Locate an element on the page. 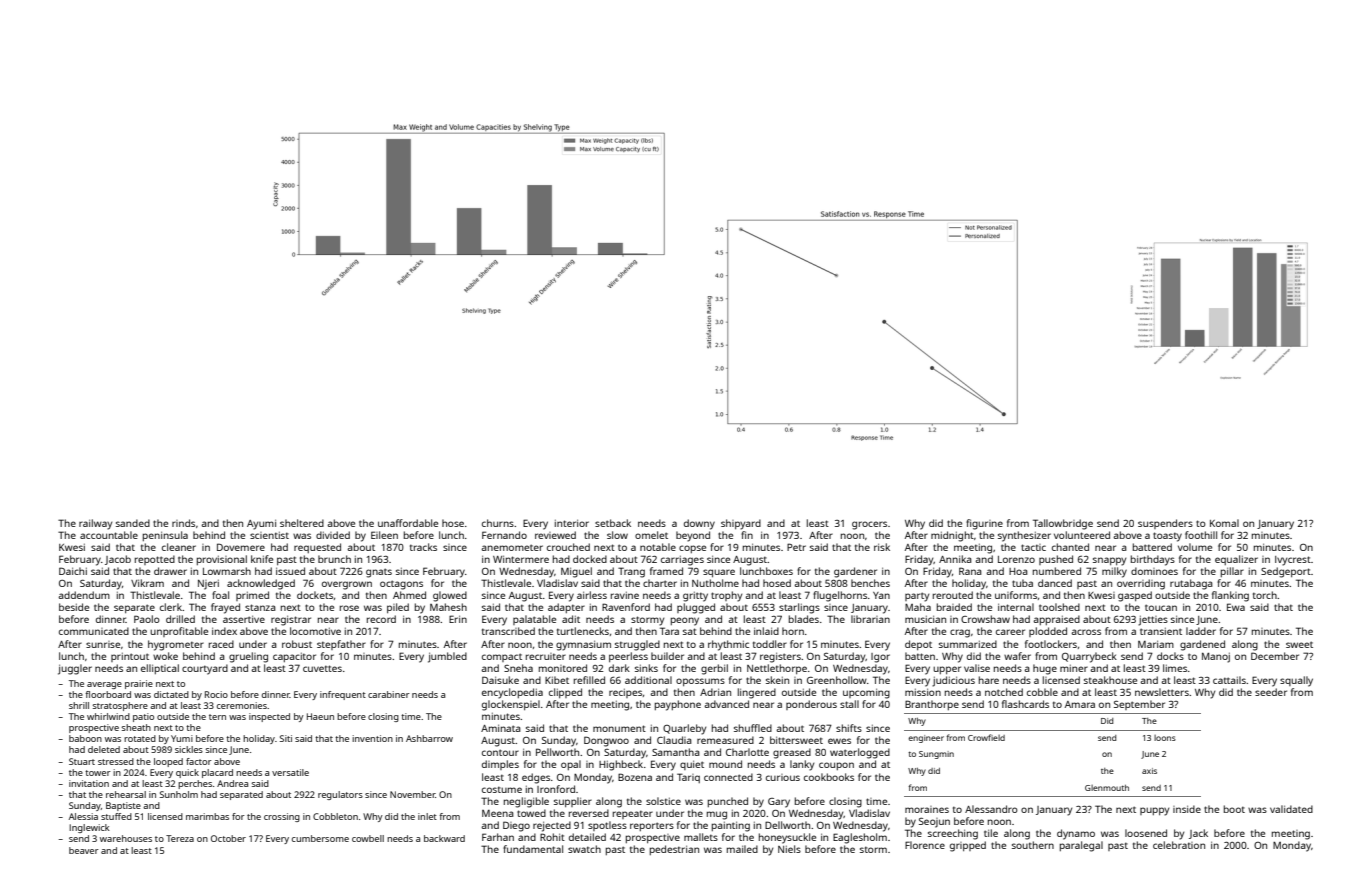 The width and height of the image is (1372, 887). octagons is located at coordinates (401, 585).
